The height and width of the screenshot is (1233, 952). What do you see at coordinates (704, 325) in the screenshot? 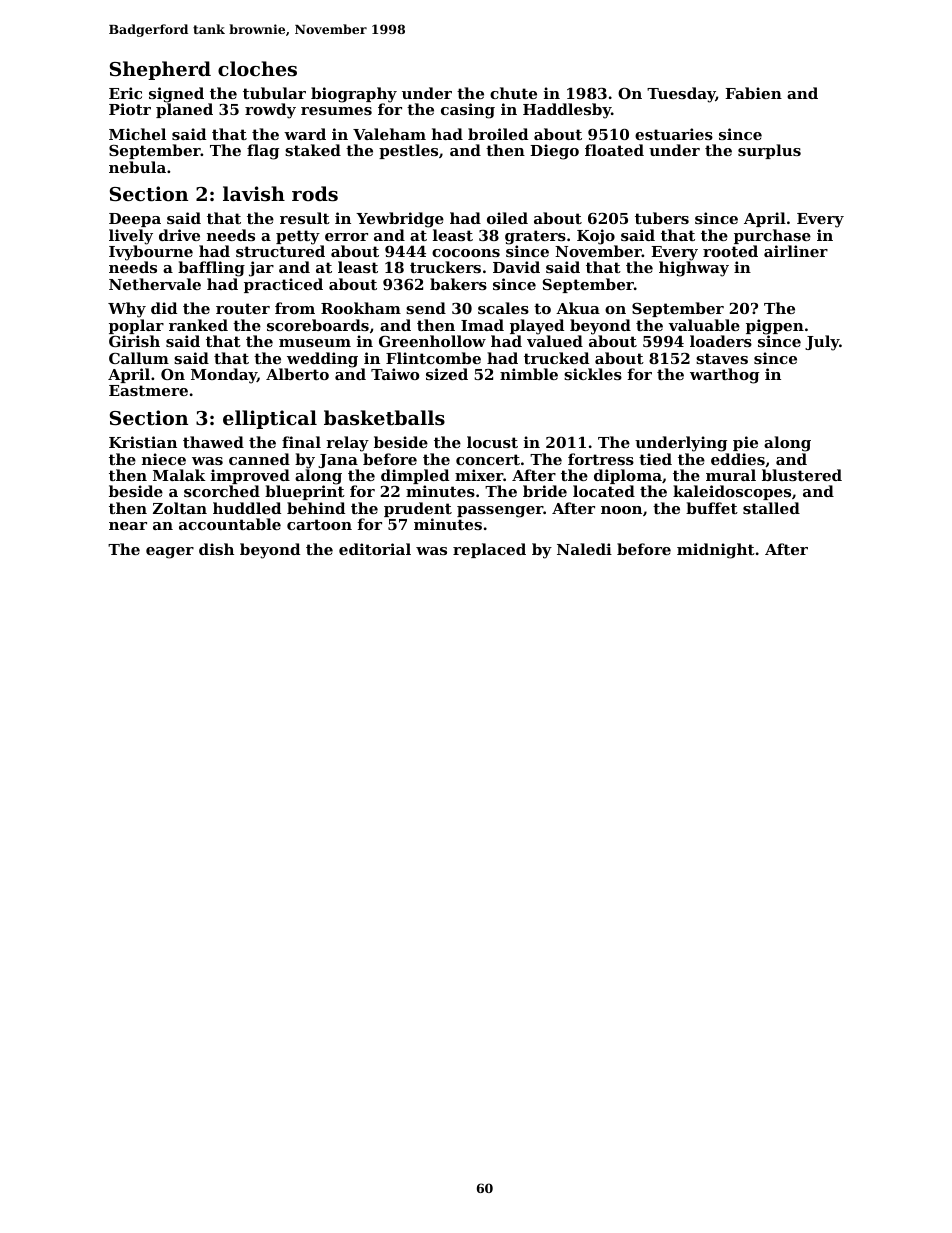
I see `valuable` at bounding box center [704, 325].
